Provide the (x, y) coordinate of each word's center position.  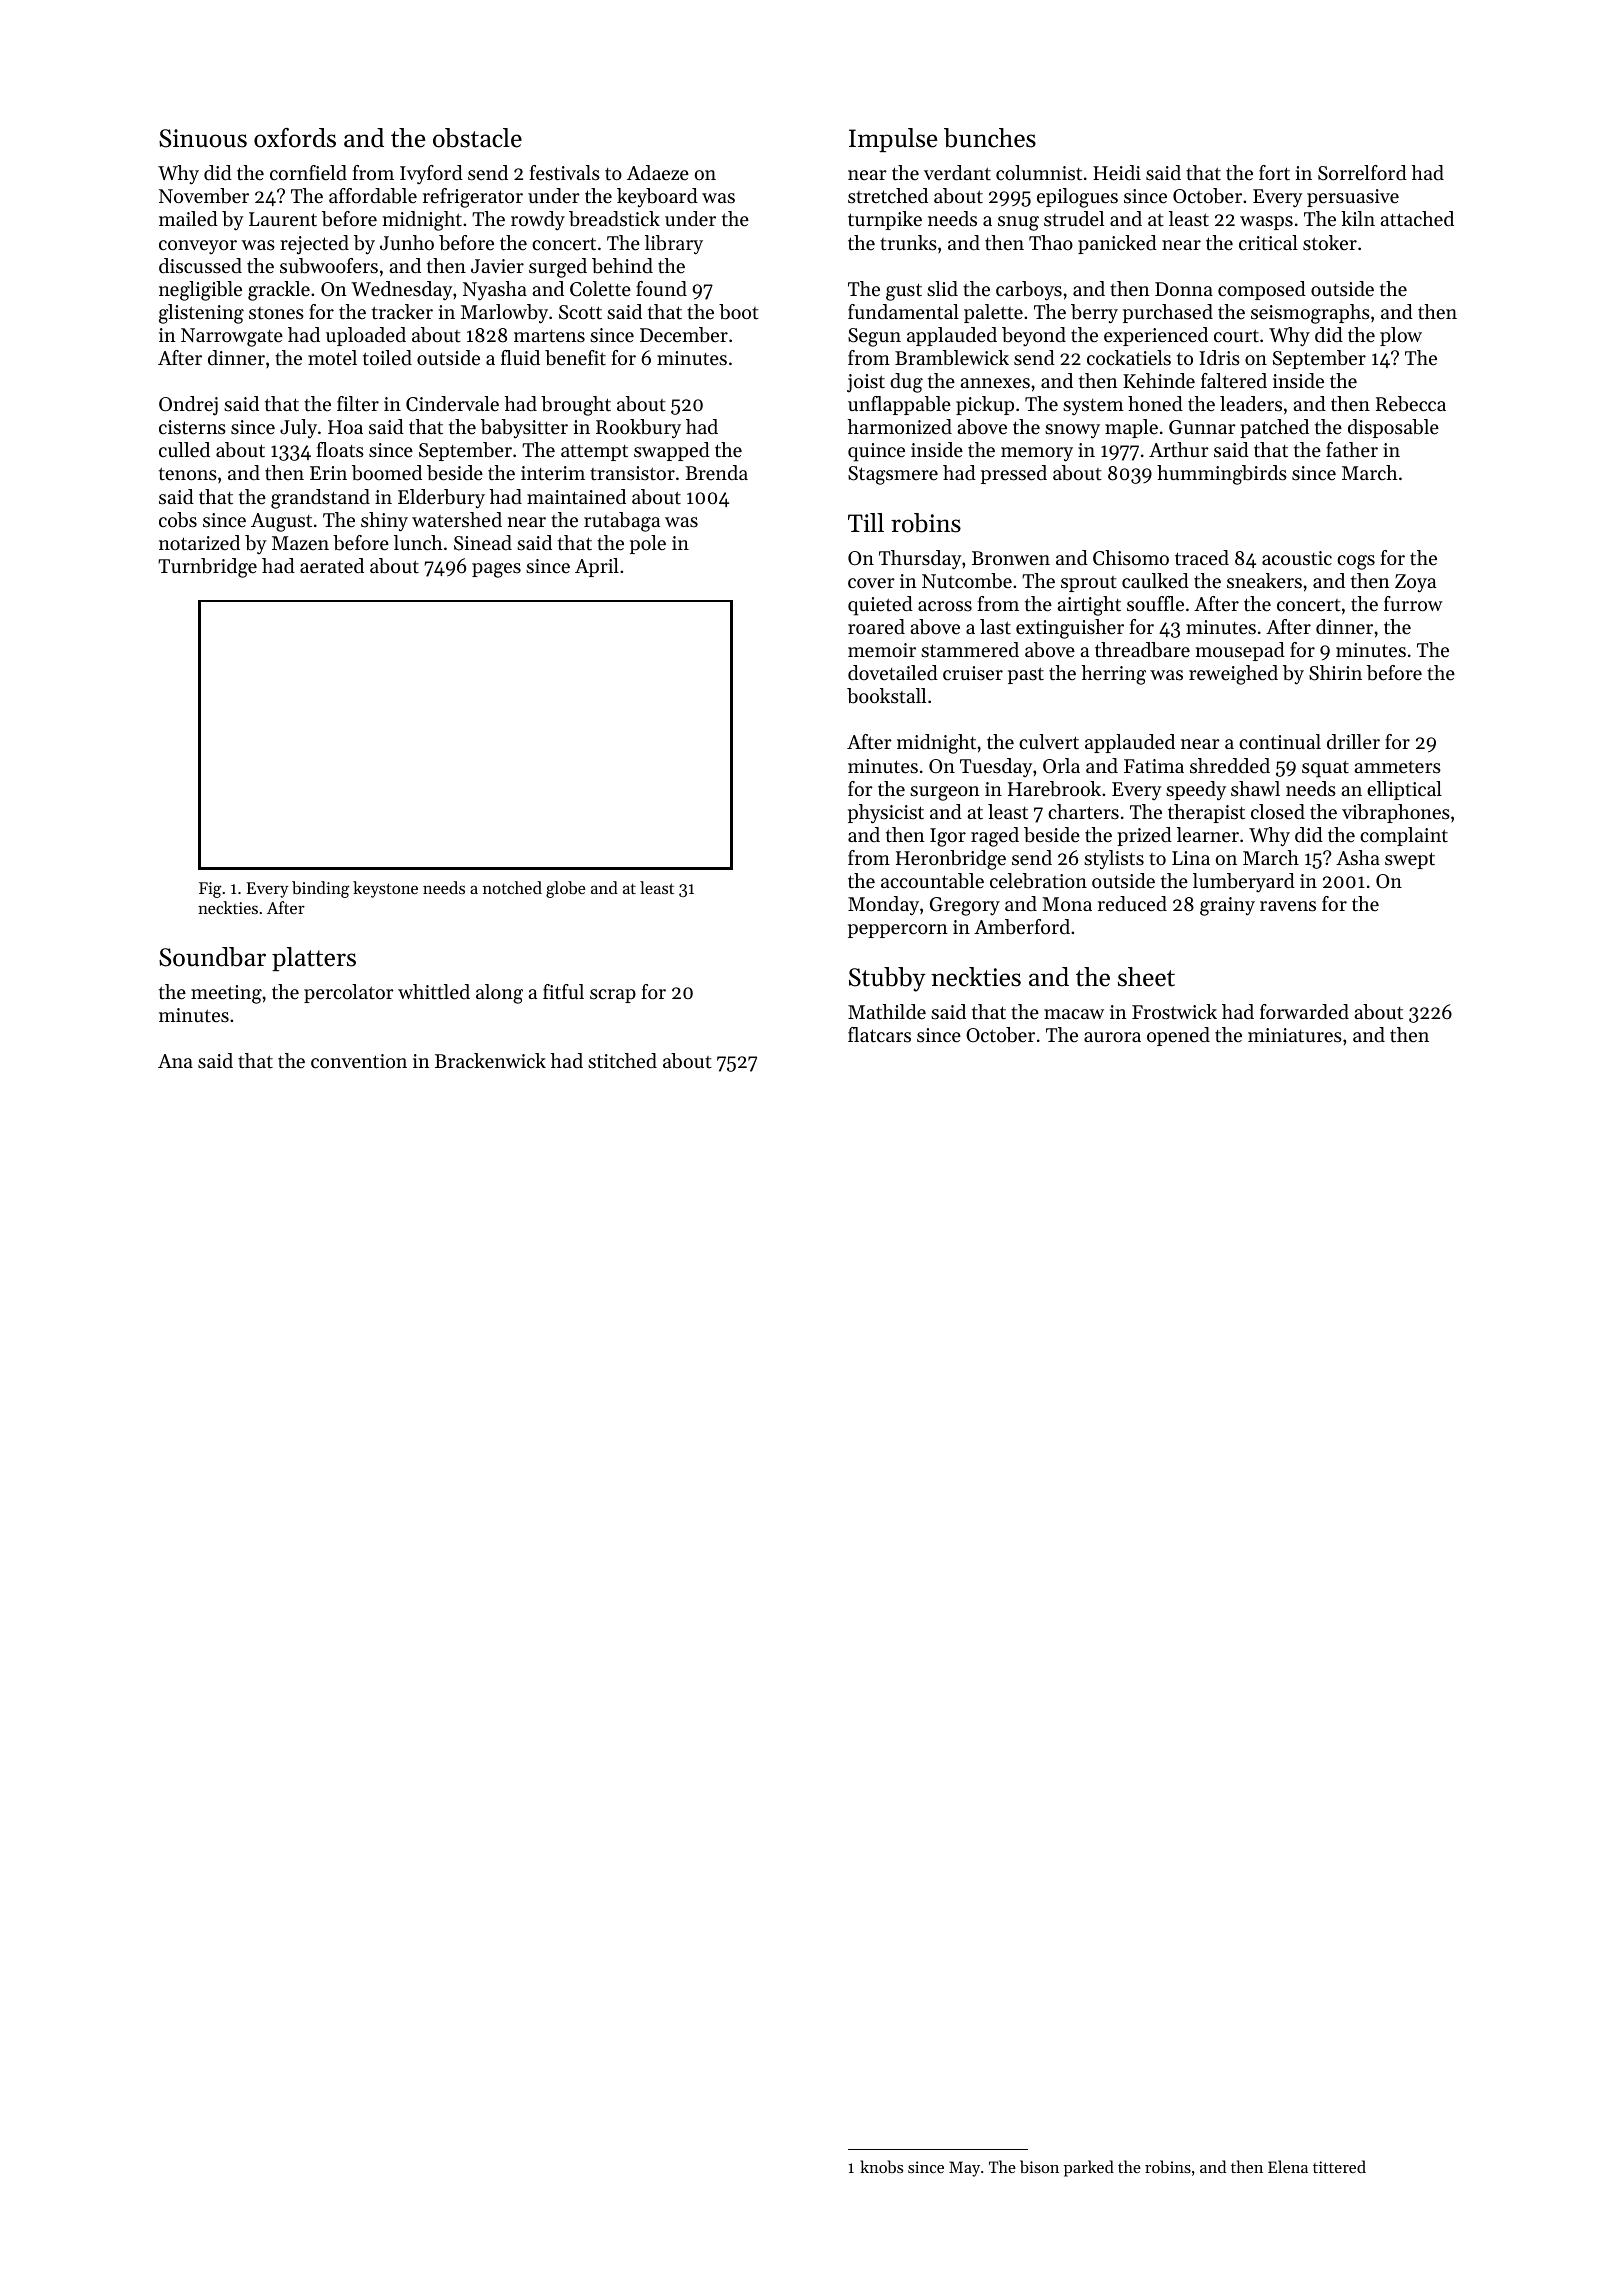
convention (359, 1061)
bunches (990, 138)
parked (1089, 2168)
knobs (881, 2166)
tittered (1339, 2166)
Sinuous (203, 138)
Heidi (1117, 172)
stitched (622, 1061)
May (964, 2169)
